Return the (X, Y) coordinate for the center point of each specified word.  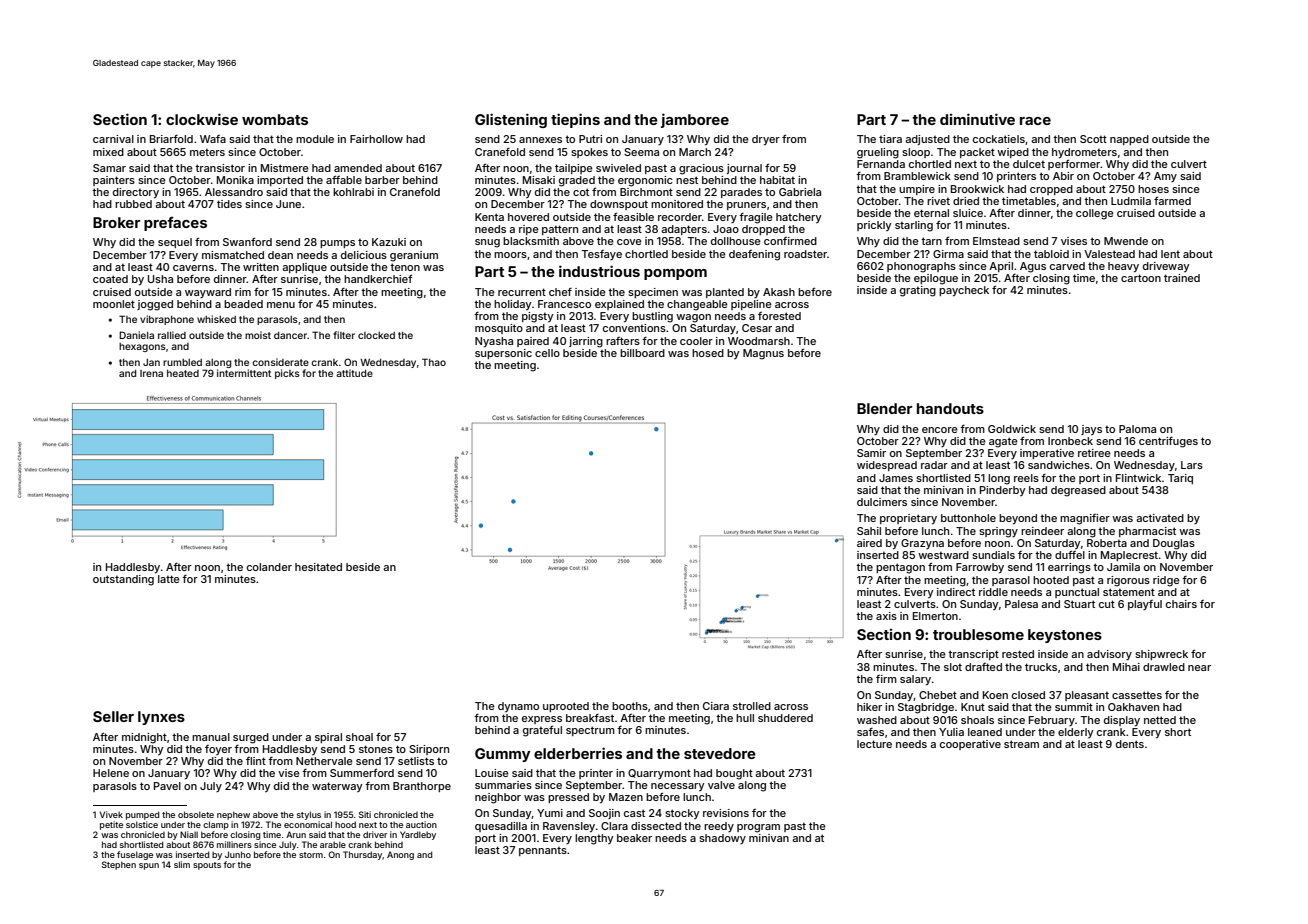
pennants (543, 851)
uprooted (566, 707)
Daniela (136, 335)
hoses (1153, 189)
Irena (151, 373)
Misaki (539, 180)
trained (1182, 278)
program (758, 828)
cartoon (1141, 278)
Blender (884, 408)
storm (311, 855)
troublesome (978, 634)
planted (725, 293)
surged (251, 738)
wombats (275, 119)
